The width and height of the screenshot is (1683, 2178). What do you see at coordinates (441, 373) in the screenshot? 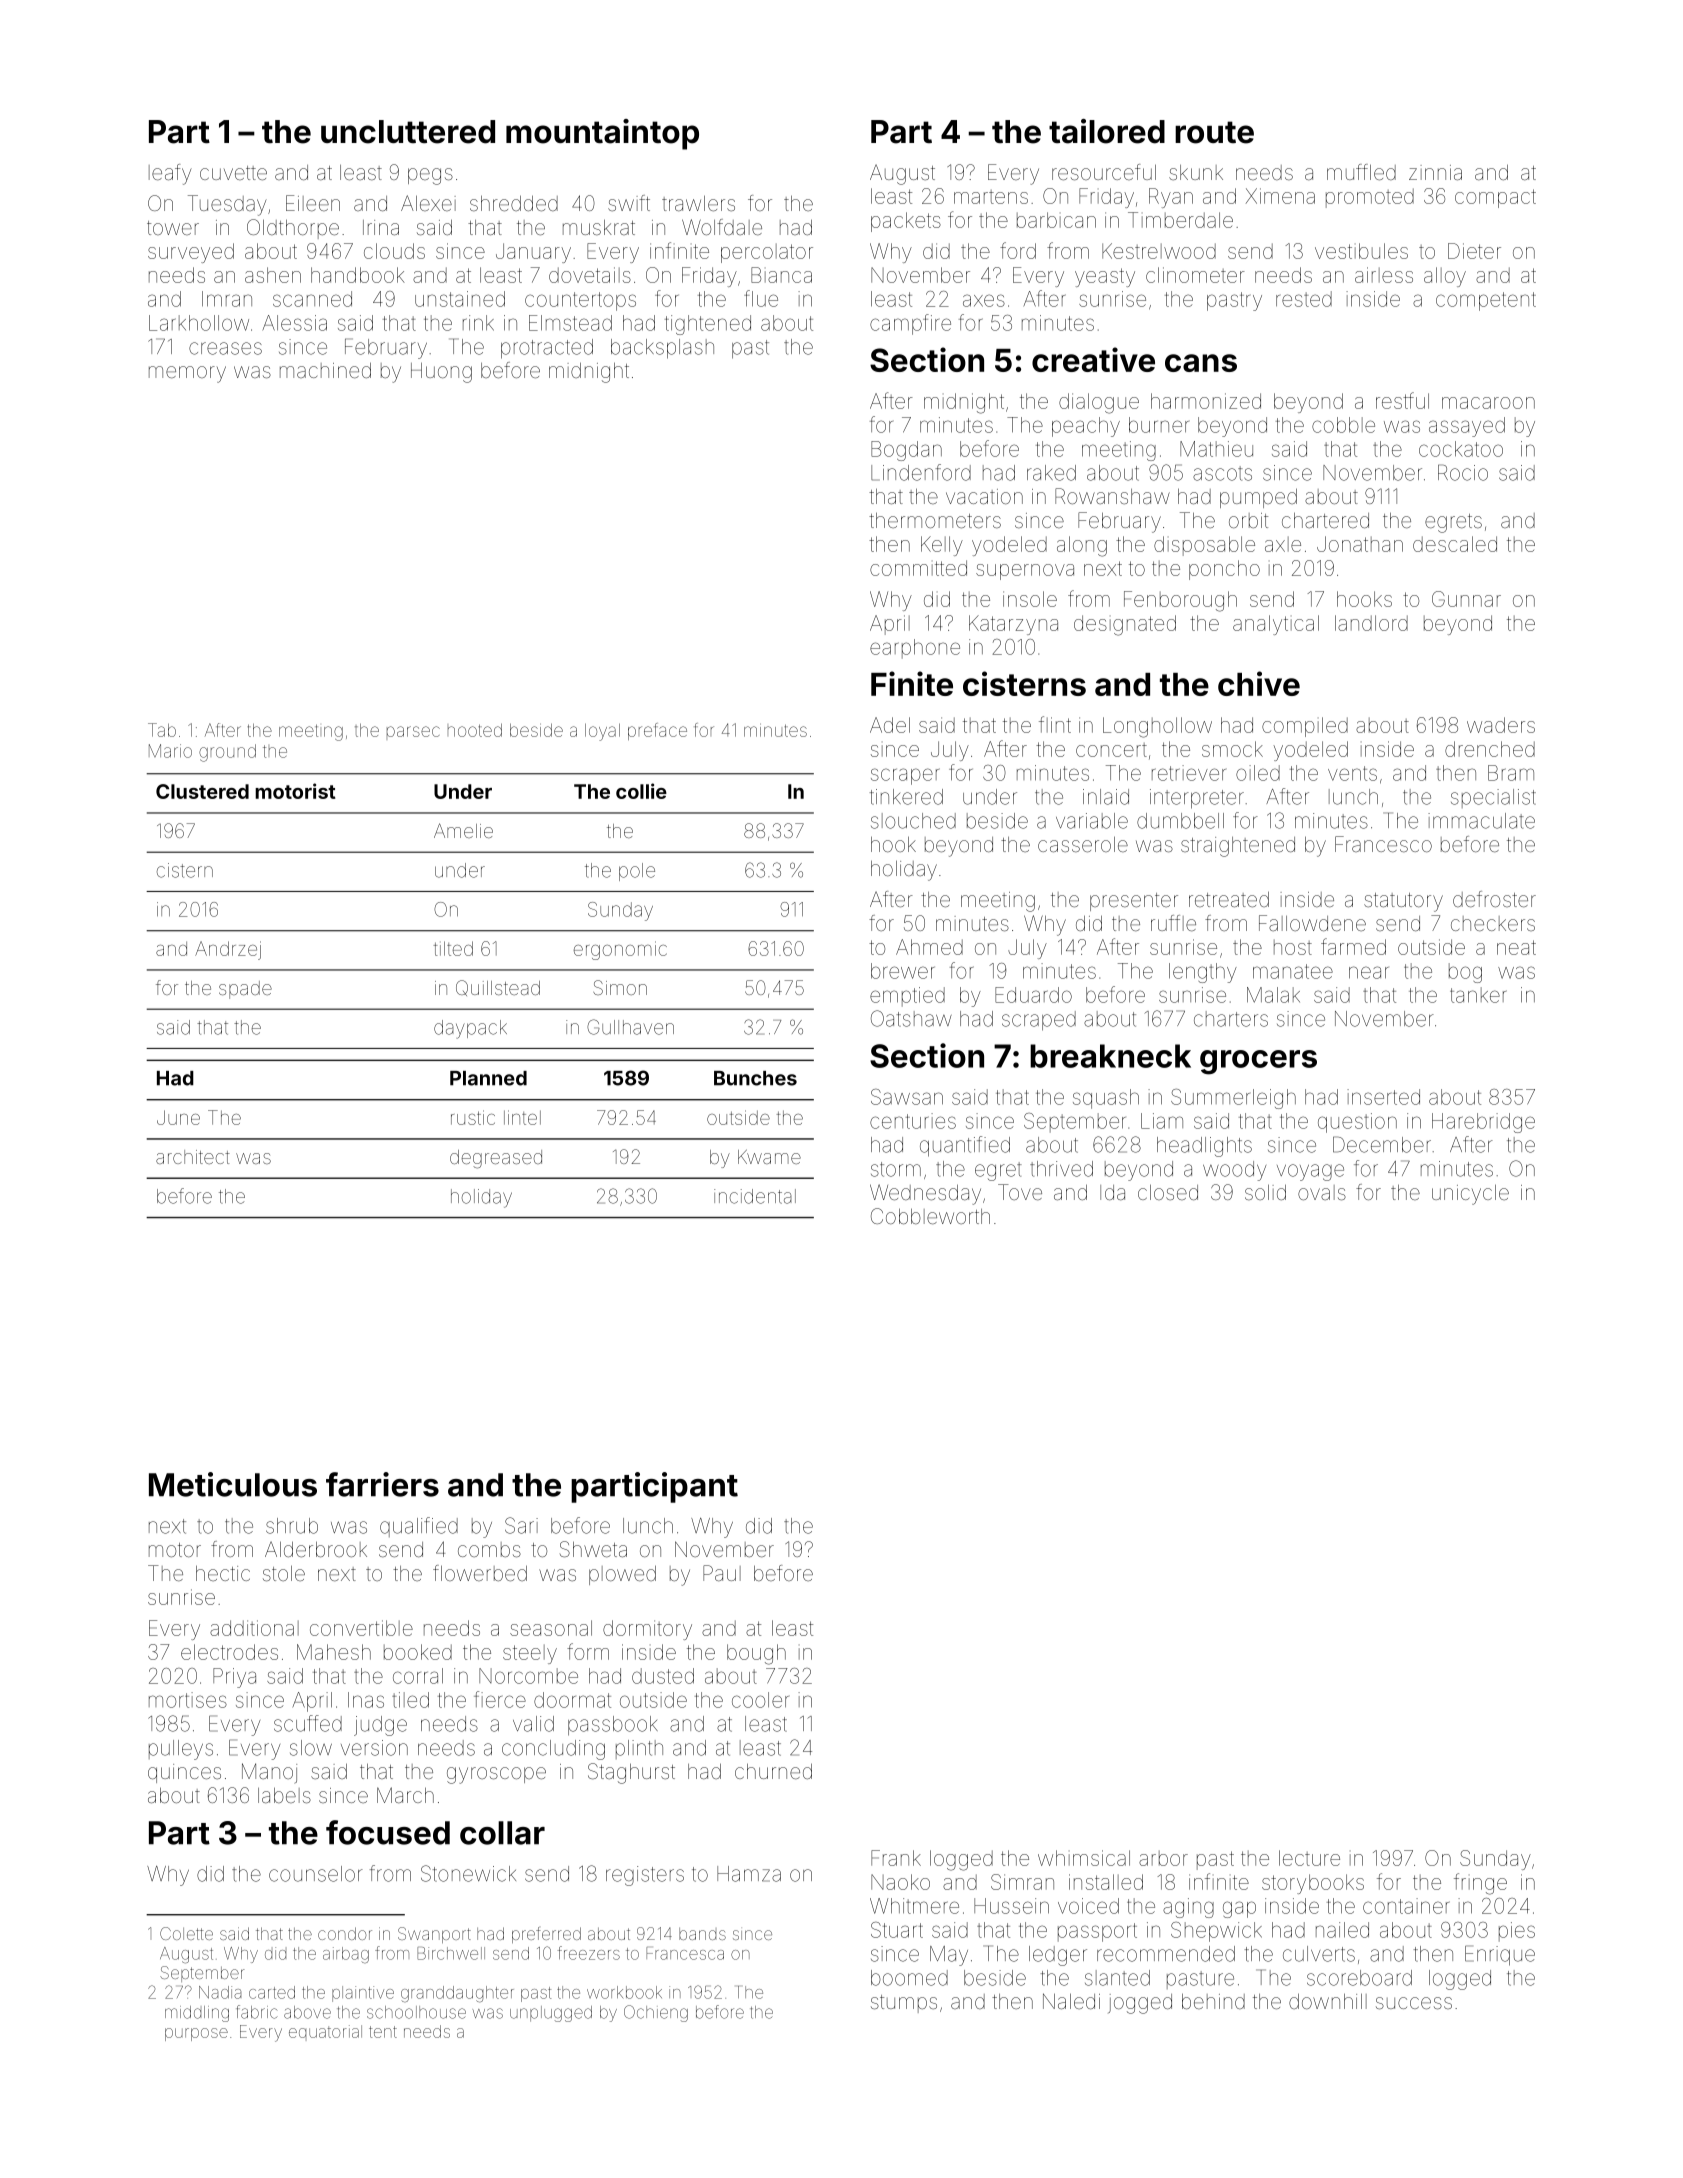
I see `Huong` at bounding box center [441, 373].
